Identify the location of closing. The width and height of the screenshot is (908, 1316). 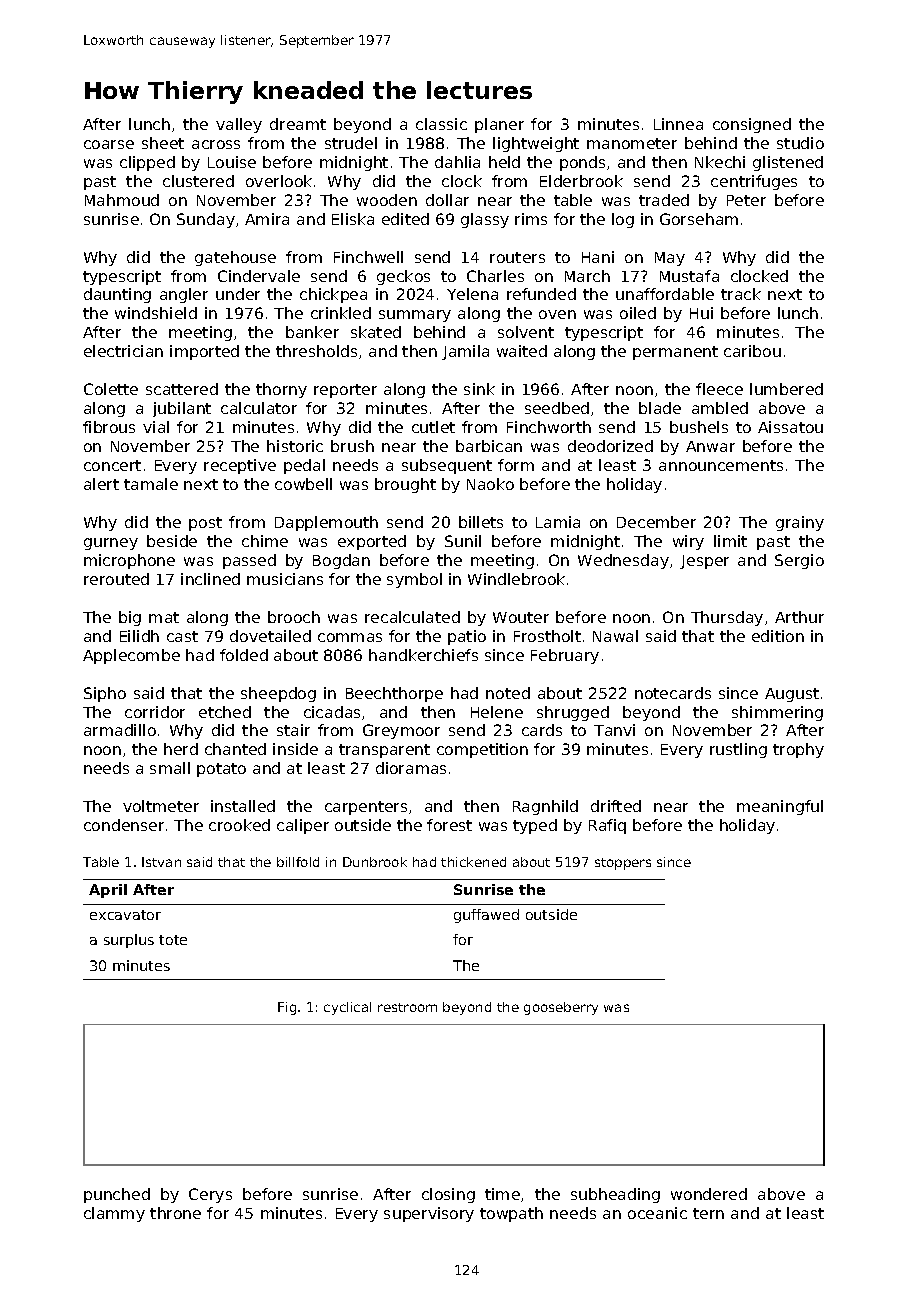
(448, 1195).
